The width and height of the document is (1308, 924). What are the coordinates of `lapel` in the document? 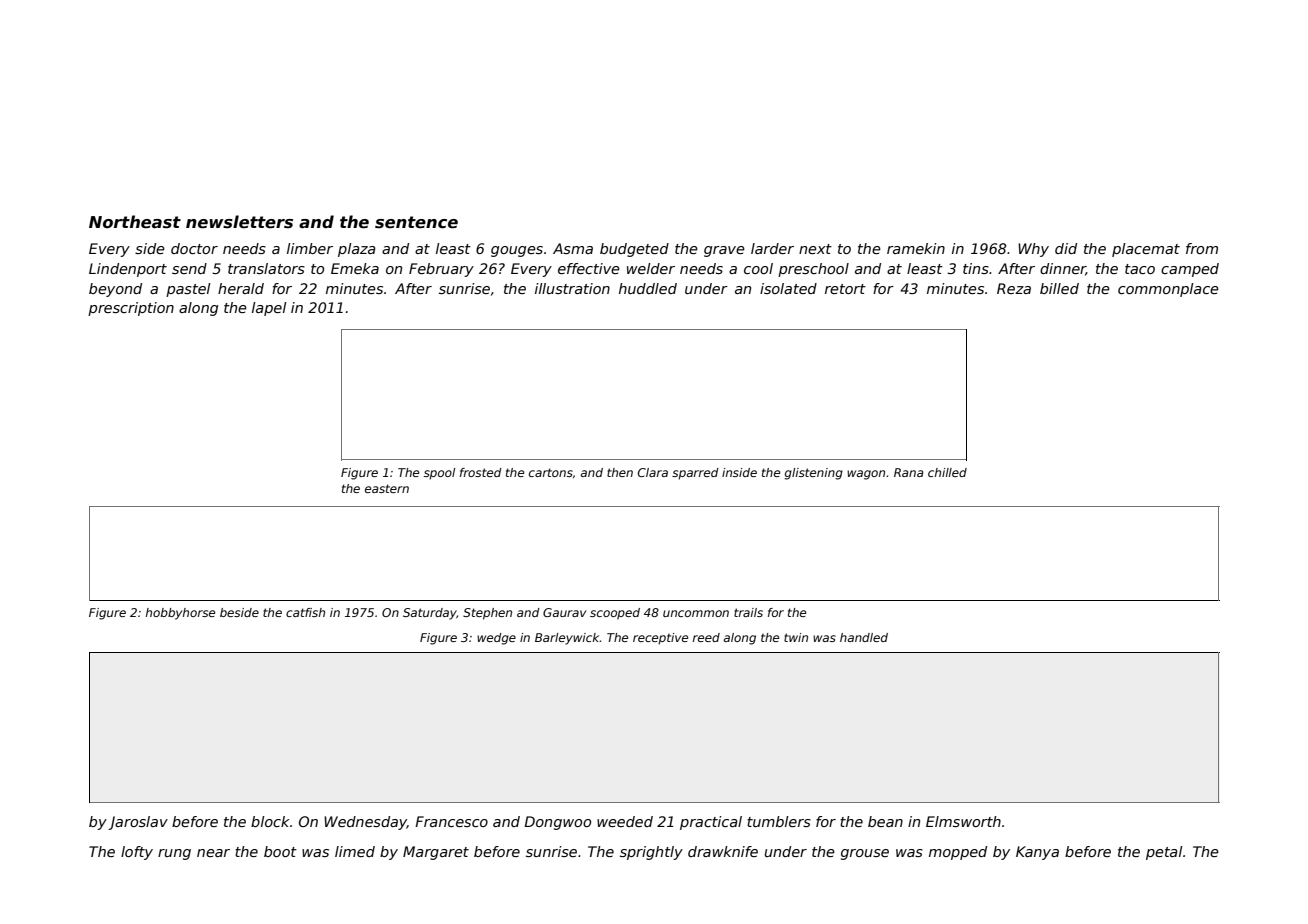 It's located at (269, 309).
